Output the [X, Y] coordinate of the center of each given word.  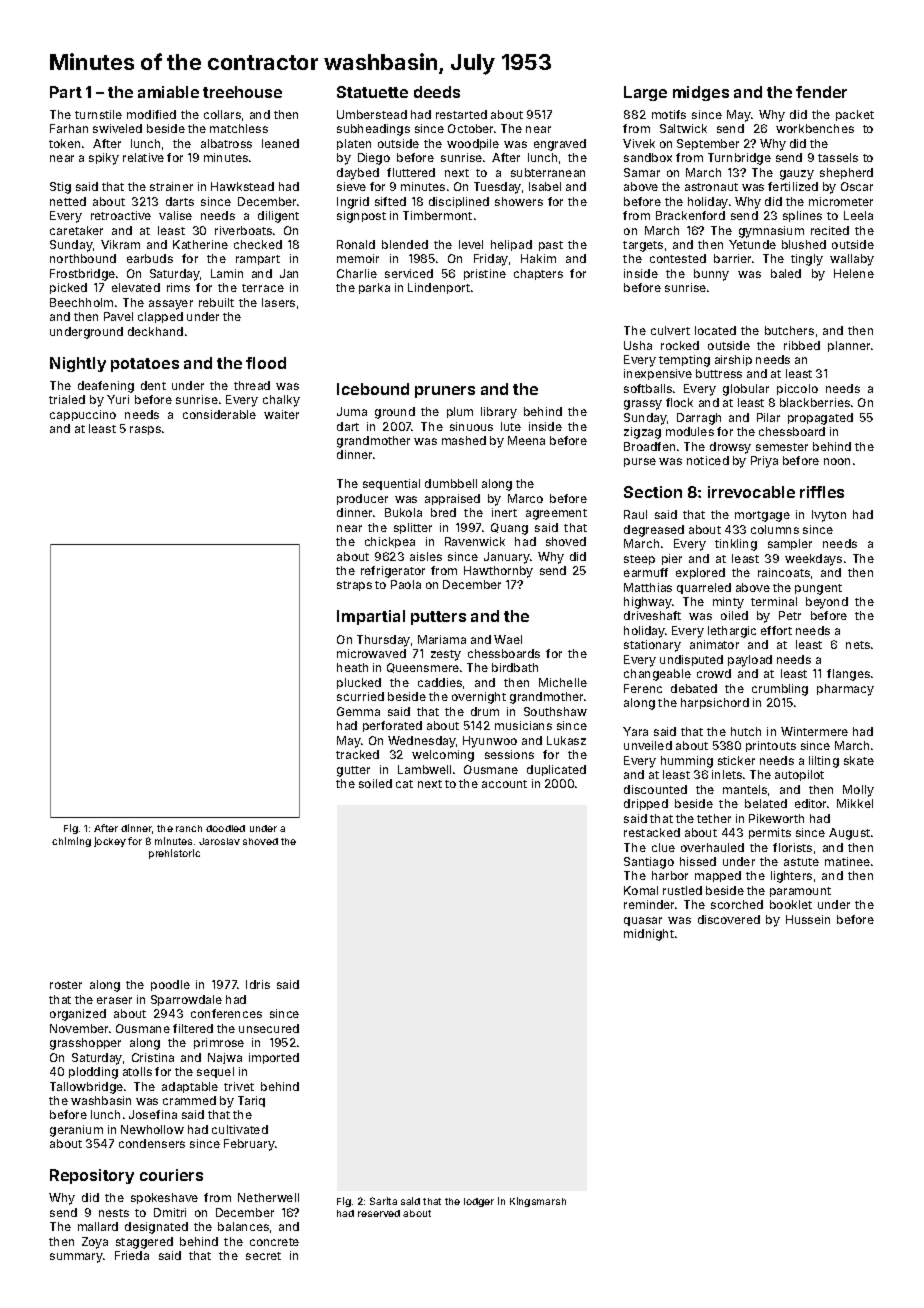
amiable [168, 92]
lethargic [732, 632]
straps [354, 586]
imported [274, 1058]
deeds [437, 92]
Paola [406, 584]
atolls [137, 1071]
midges [701, 93]
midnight [649, 935]
